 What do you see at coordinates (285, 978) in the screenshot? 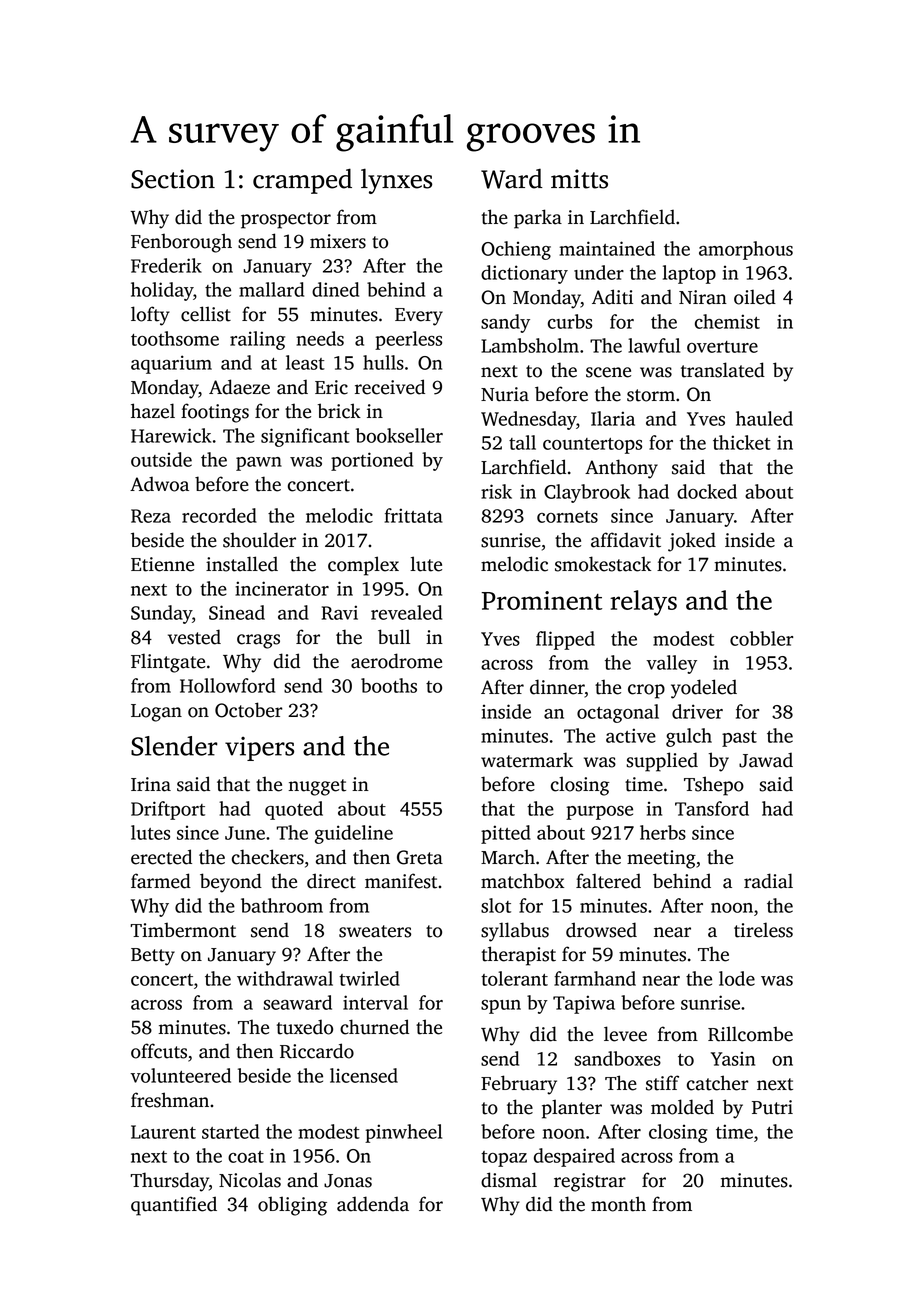
I see `withdrawal` at bounding box center [285, 978].
